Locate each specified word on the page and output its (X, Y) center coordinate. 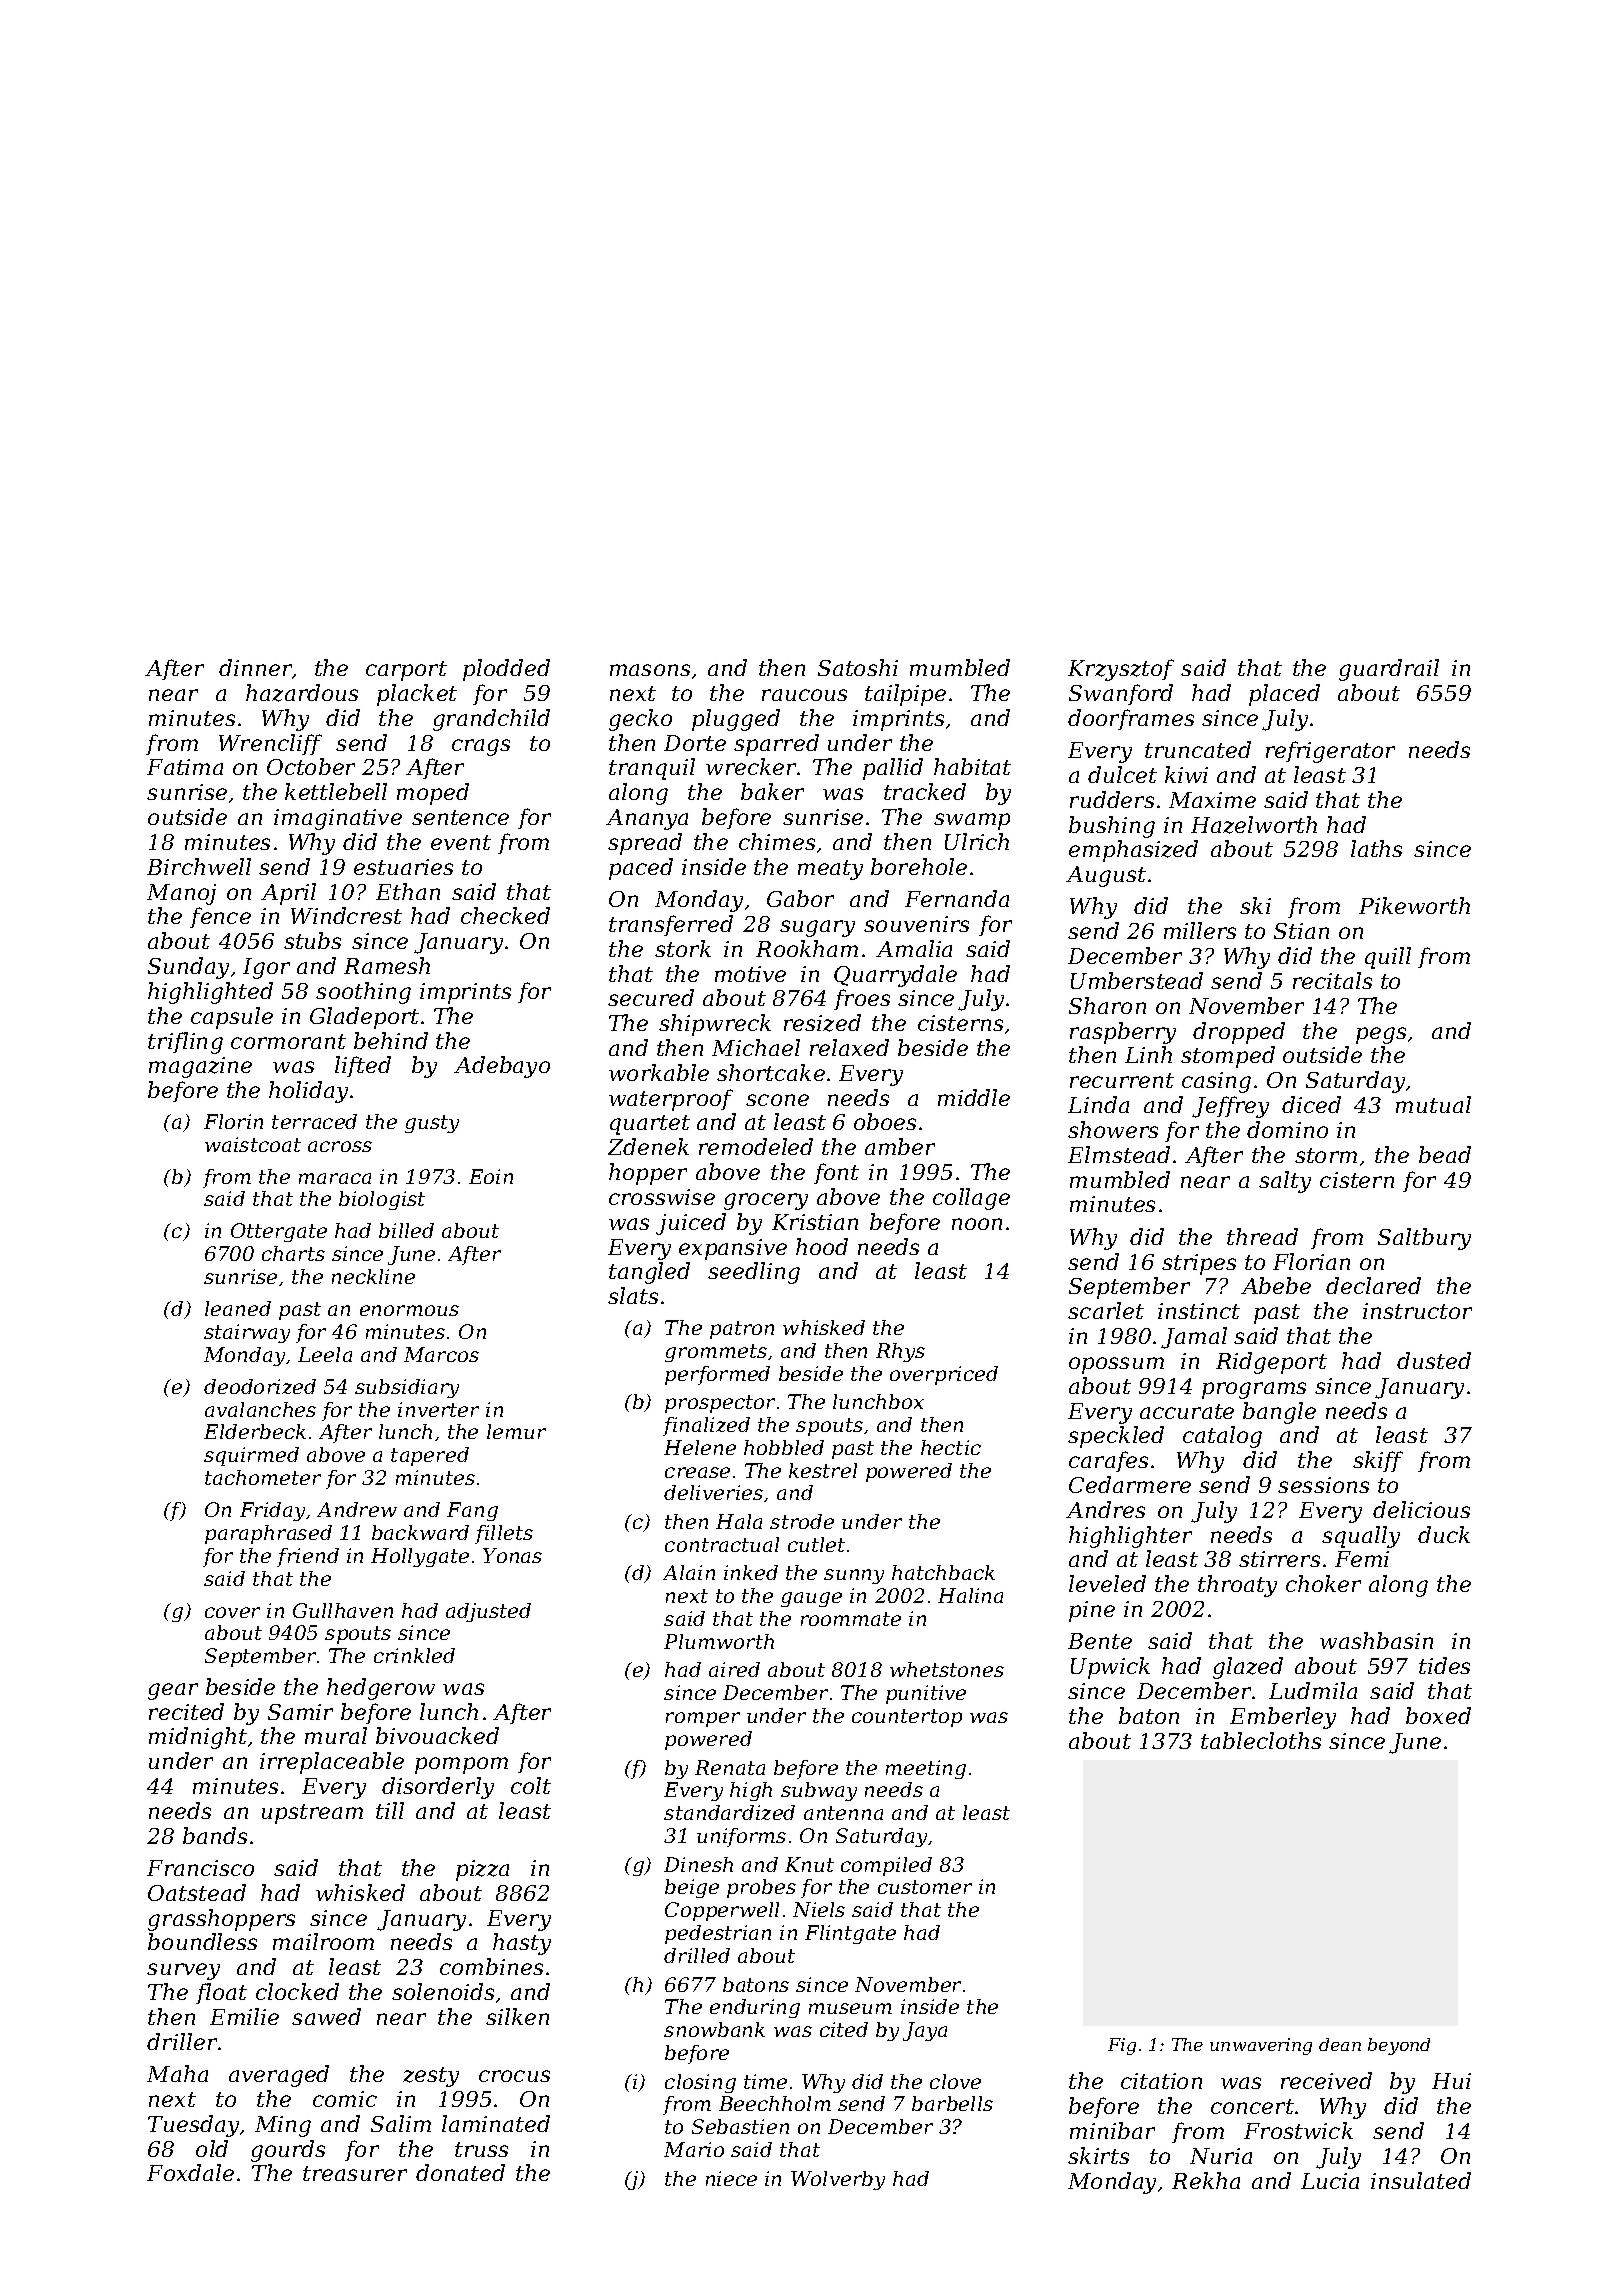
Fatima (185, 767)
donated (460, 2172)
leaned (238, 1308)
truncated (1198, 749)
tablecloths (1261, 1740)
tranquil (652, 769)
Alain (689, 1572)
